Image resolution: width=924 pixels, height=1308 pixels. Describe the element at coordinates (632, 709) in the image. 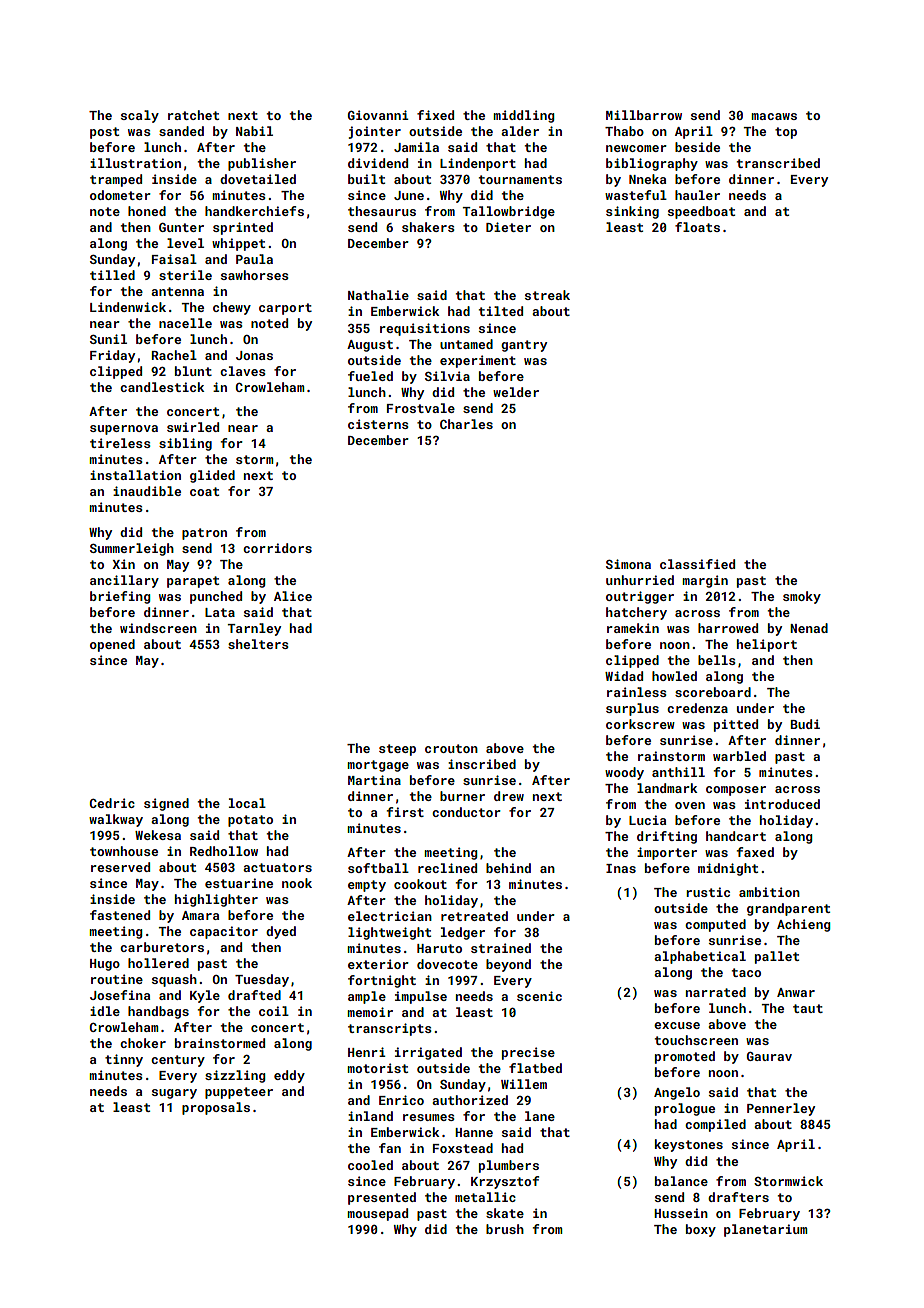

I see `surplus` at that location.
